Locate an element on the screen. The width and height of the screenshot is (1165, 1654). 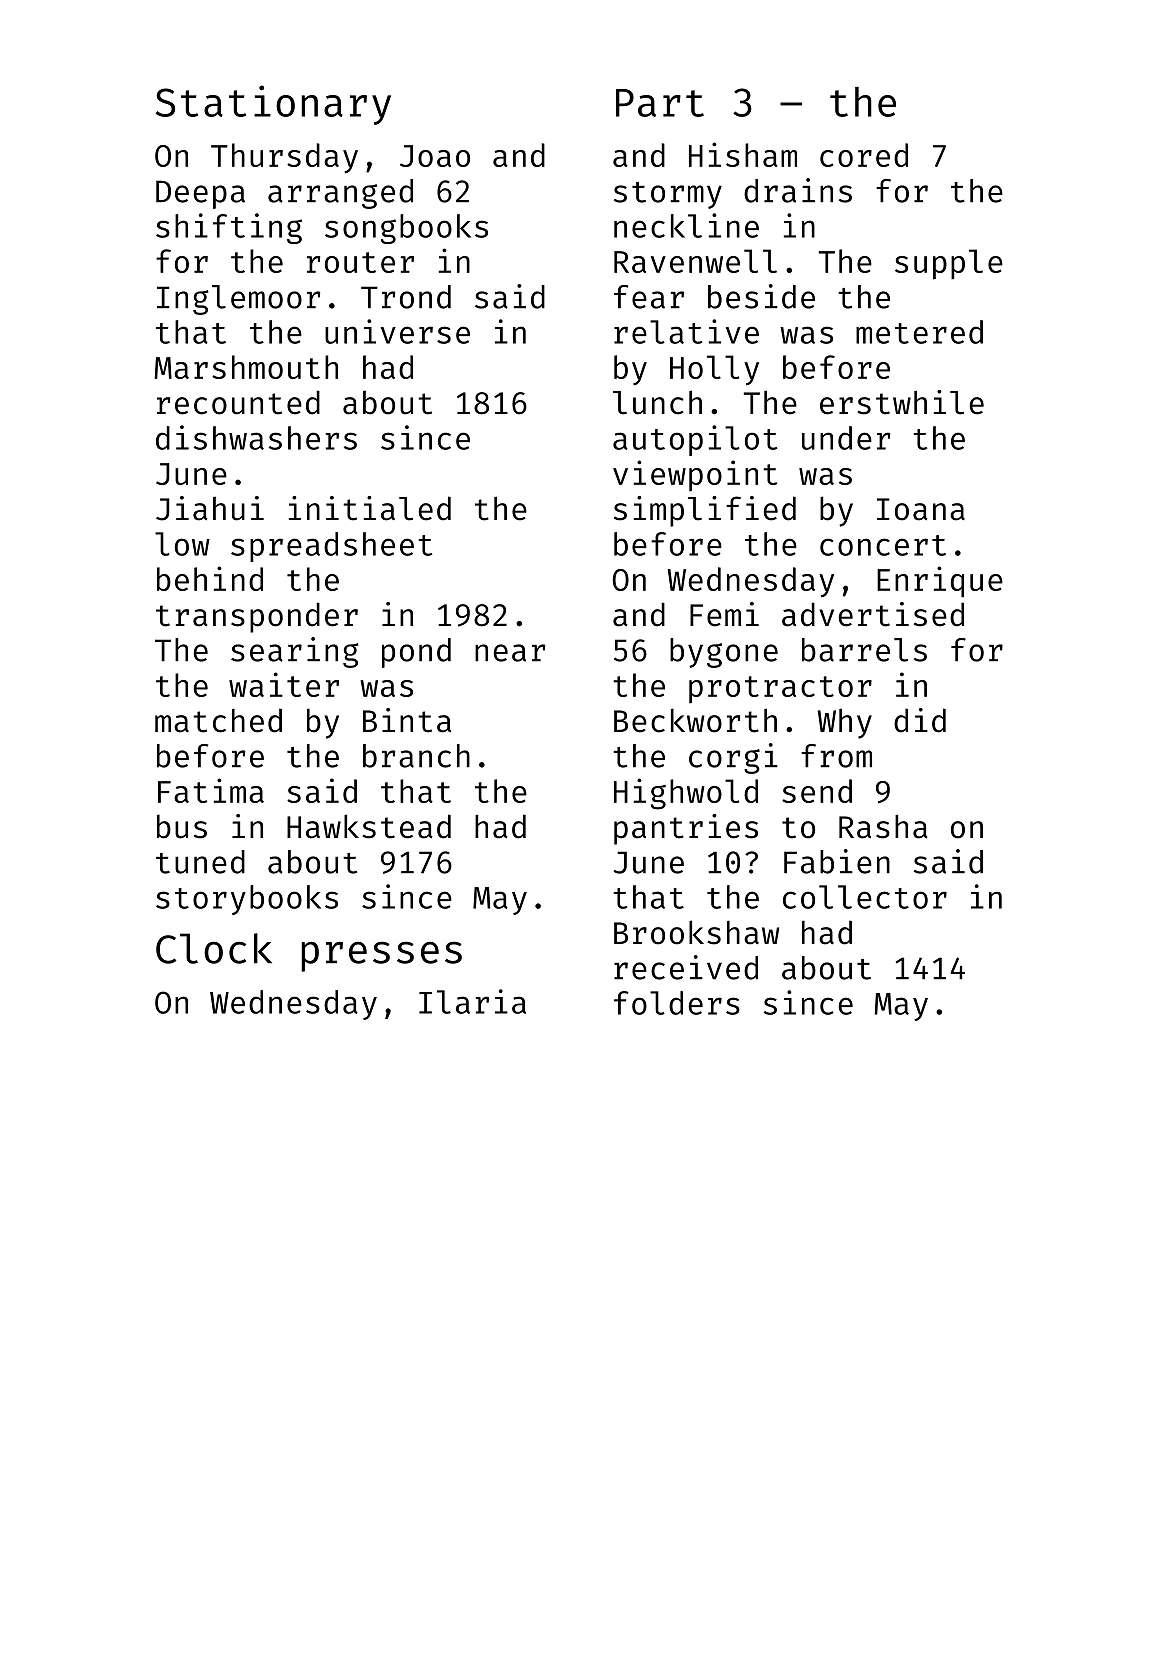
cored is located at coordinates (864, 155).
